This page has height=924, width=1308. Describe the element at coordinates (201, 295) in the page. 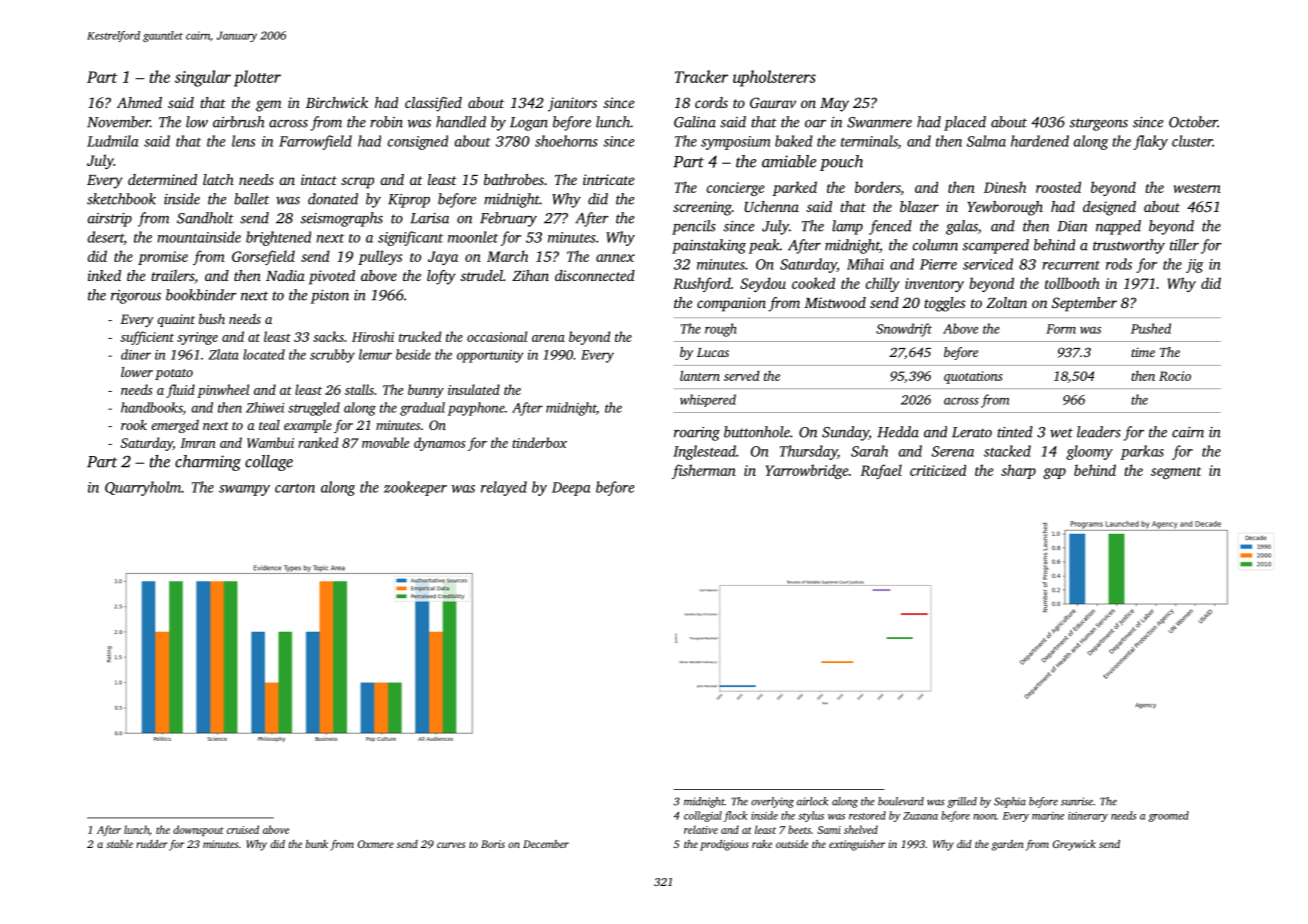

I see `bookbinder` at that location.
